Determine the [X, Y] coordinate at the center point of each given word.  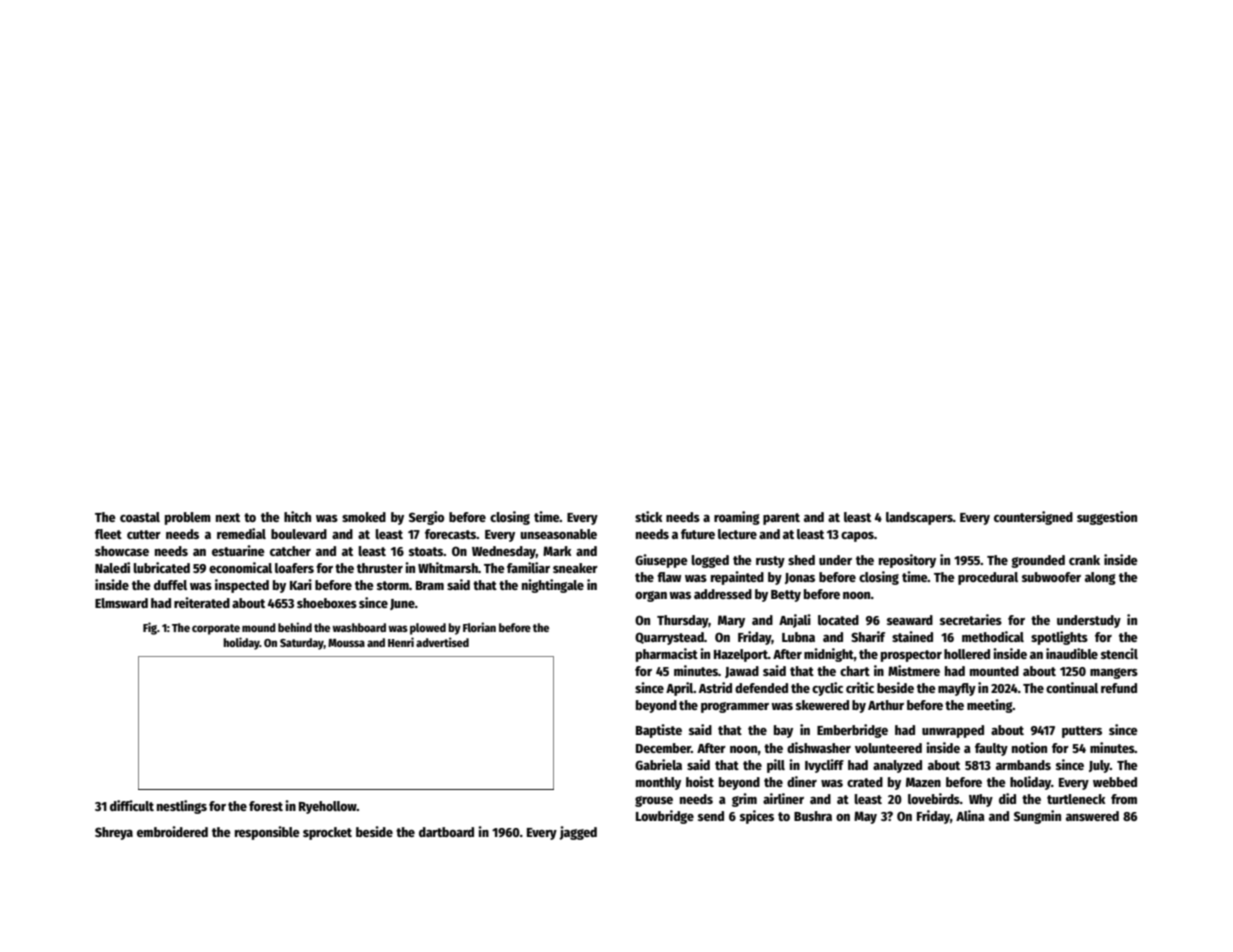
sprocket [327, 833]
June [402, 604]
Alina [970, 815]
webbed [1115, 782]
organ [651, 596]
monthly [658, 783]
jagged [578, 833]
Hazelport [741, 655]
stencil [1119, 653]
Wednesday [504, 552]
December [663, 748]
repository [907, 561]
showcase [122, 551]
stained [912, 636]
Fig [150, 628]
